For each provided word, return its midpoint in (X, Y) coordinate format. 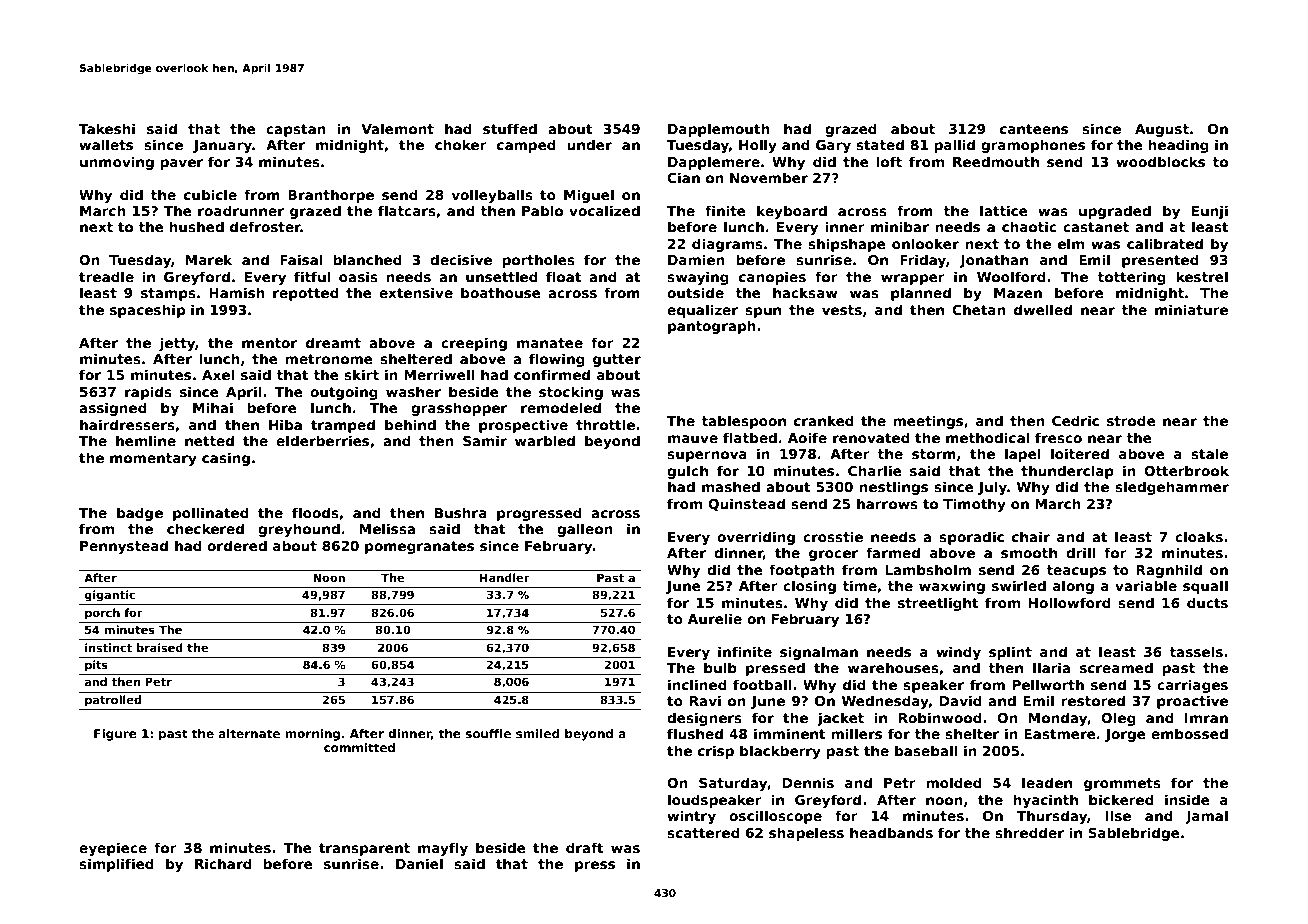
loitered (1080, 453)
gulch (687, 472)
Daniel (419, 863)
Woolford (1011, 276)
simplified (116, 865)
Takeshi (107, 128)
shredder (1029, 832)
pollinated (211, 514)
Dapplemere (714, 163)
